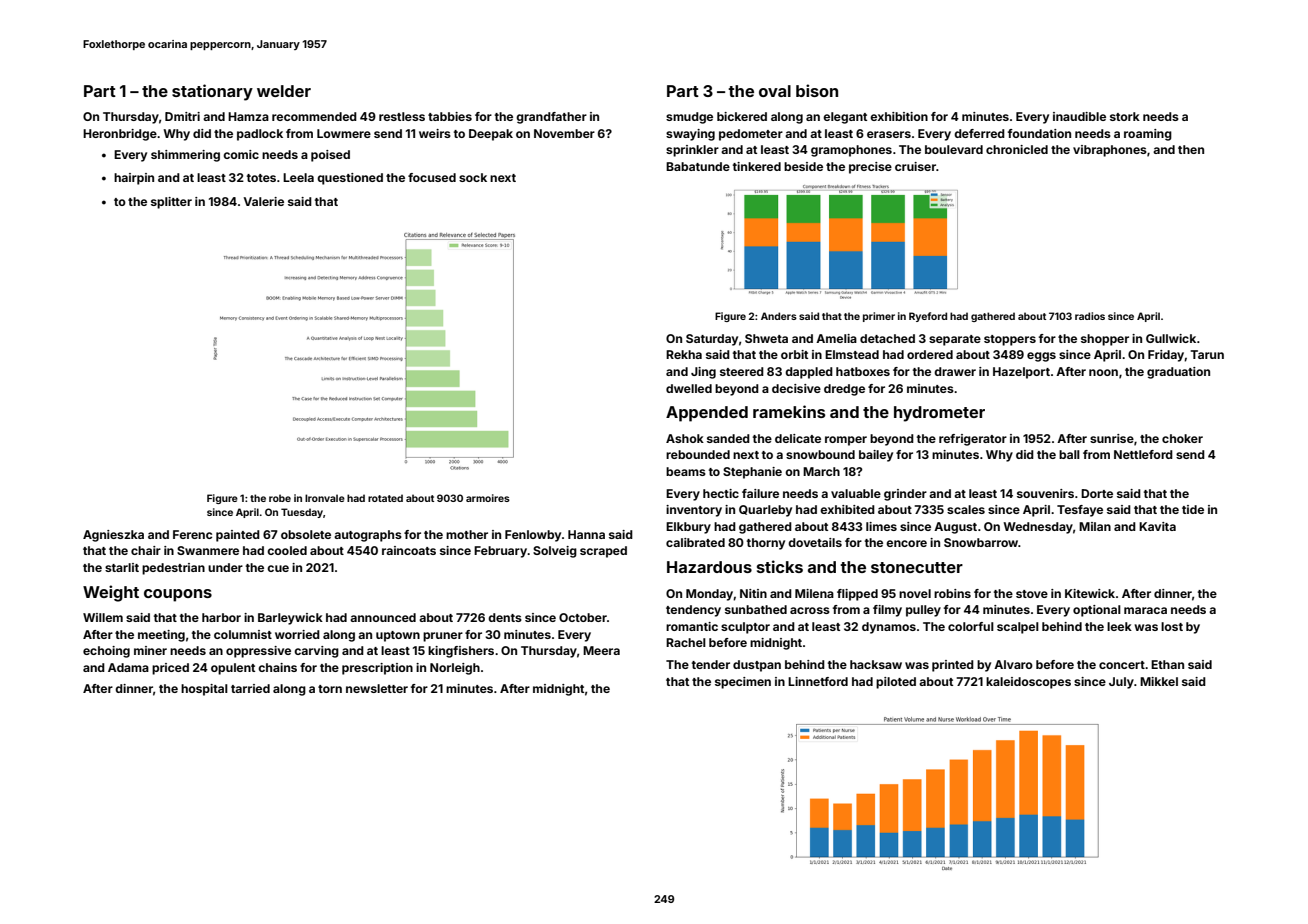 The height and width of the image is (924, 1308). I want to click on stationary, so click(212, 92).
